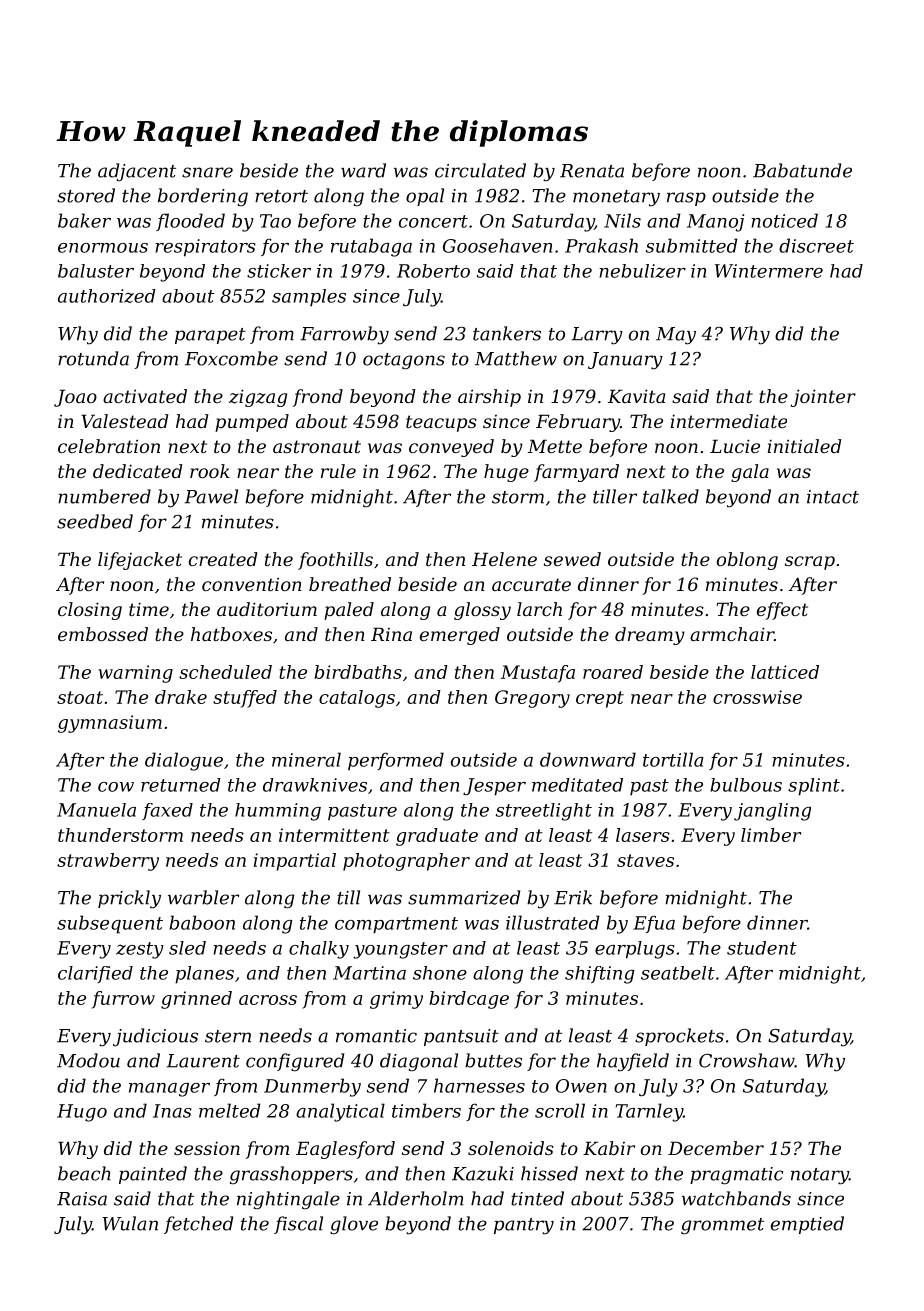 This document has width=924, height=1311. Describe the element at coordinates (80, 697) in the document. I see `stoat` at that location.
